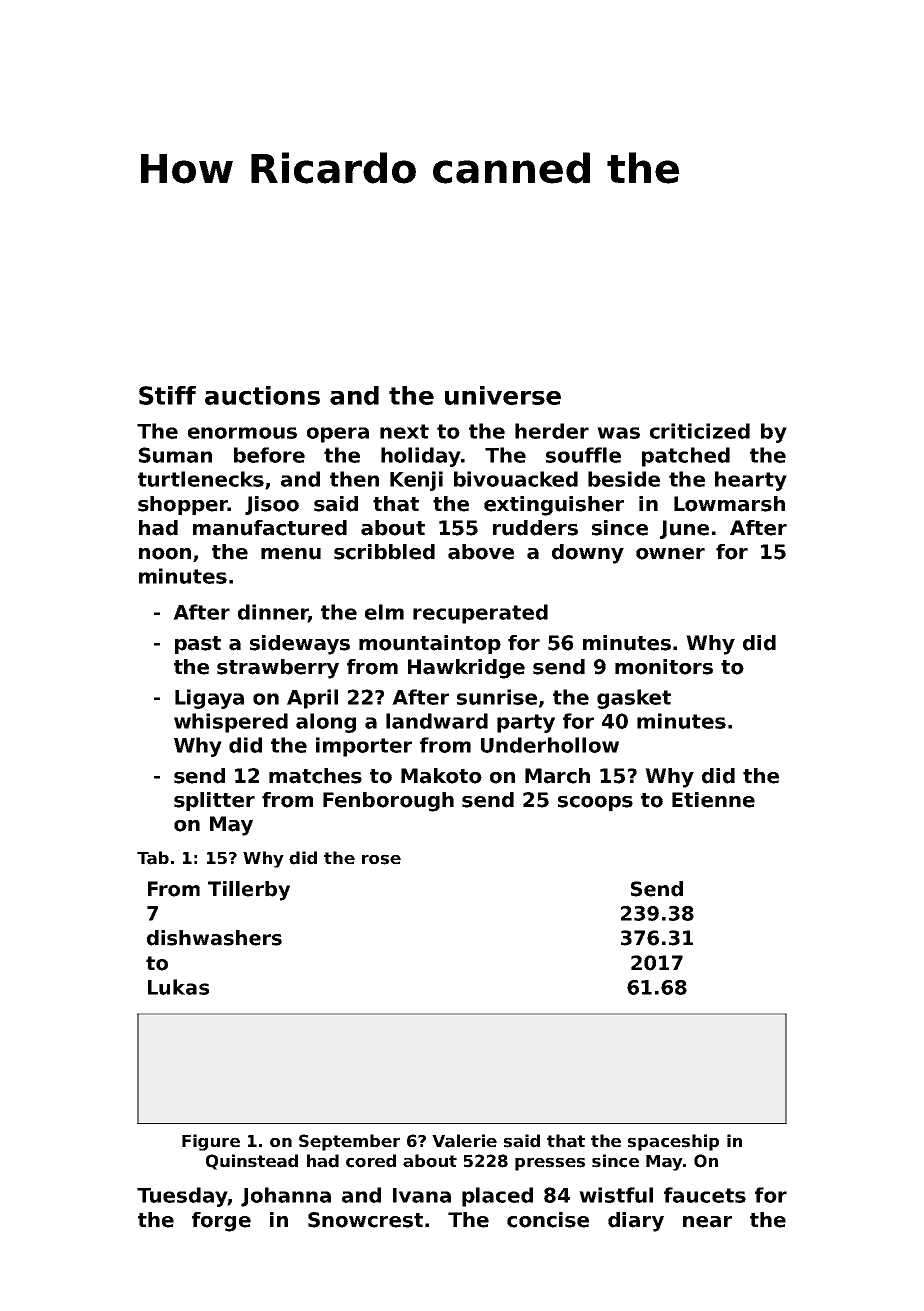 The width and height of the image is (924, 1311). Describe the element at coordinates (503, 395) in the image. I see `universe` at that location.
